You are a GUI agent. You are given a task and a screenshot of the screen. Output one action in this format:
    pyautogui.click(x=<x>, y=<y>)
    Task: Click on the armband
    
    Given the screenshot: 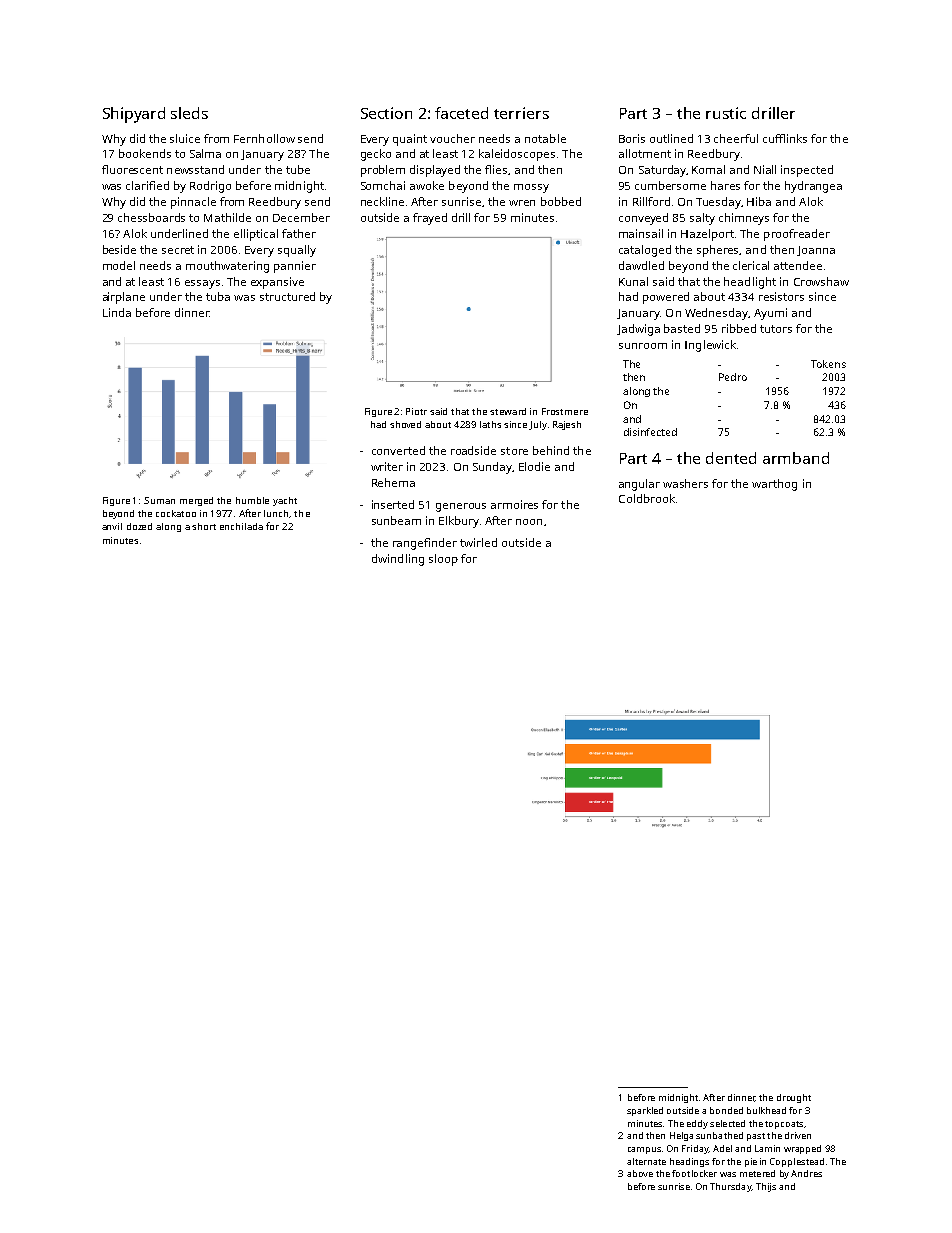 What is the action you would take?
    pyautogui.click(x=796, y=458)
